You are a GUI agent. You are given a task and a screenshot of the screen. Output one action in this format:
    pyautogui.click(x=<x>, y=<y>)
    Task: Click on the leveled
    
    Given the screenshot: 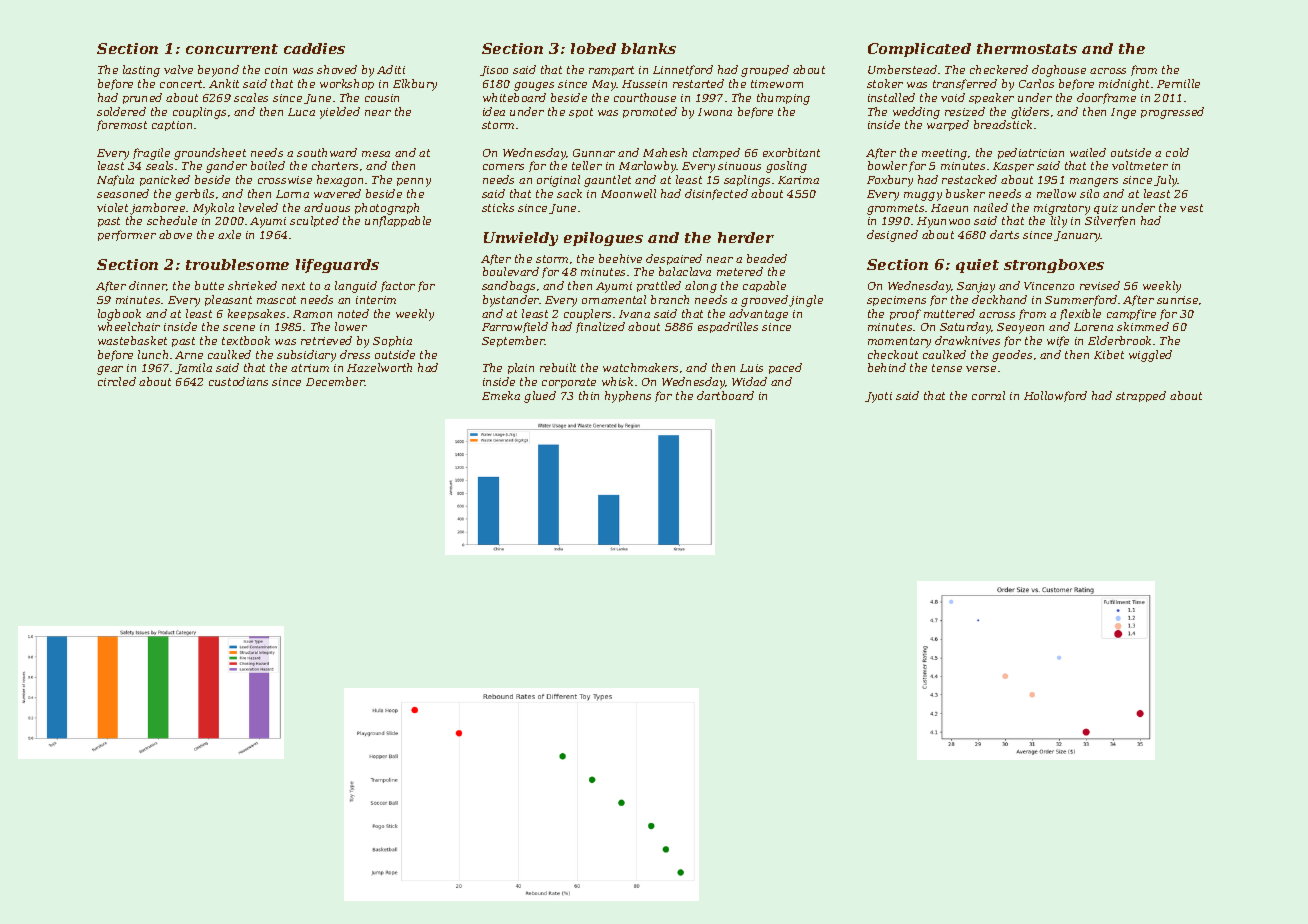 What is the action you would take?
    pyautogui.click(x=258, y=207)
